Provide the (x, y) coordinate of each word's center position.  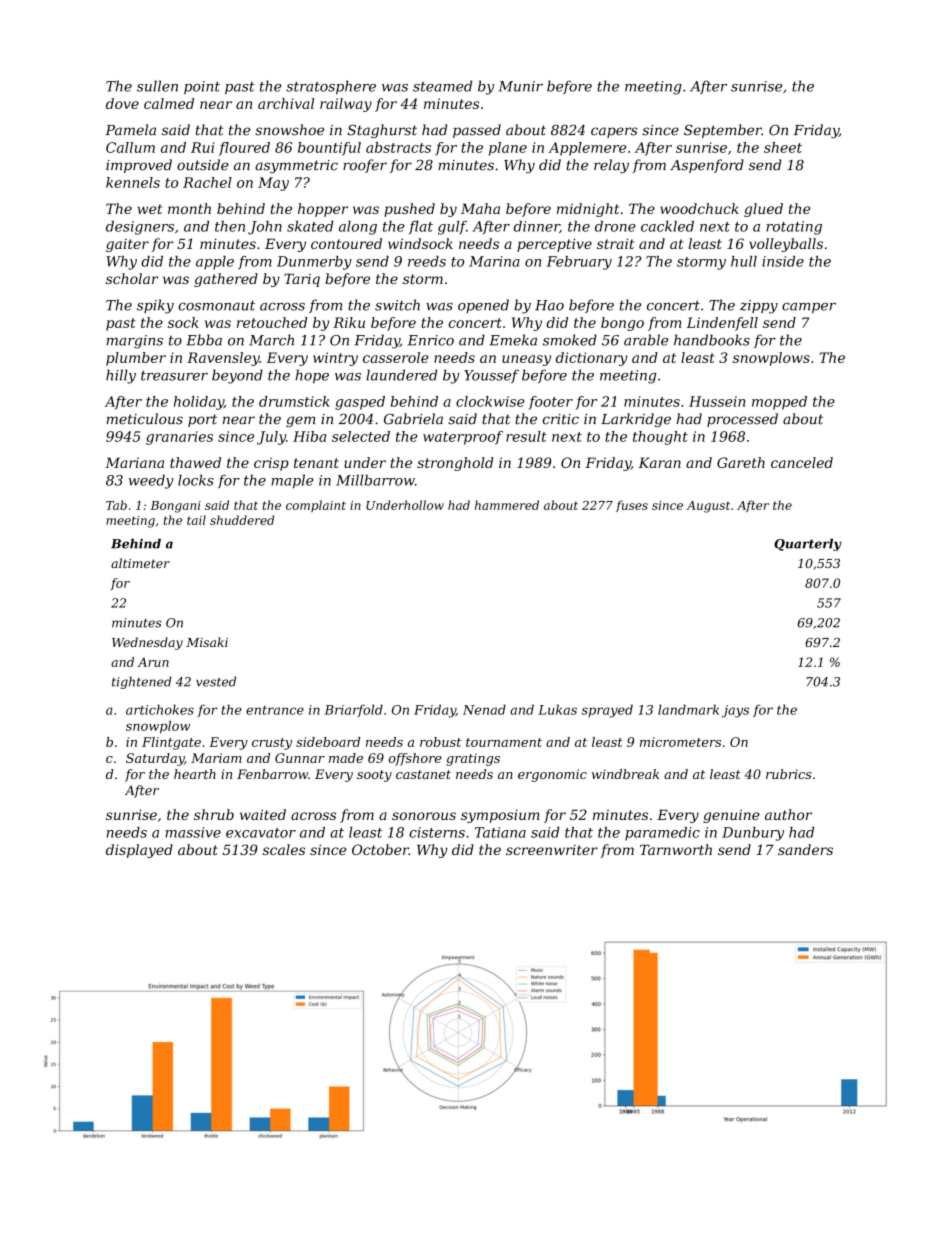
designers (140, 228)
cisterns (437, 832)
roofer (365, 166)
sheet (783, 147)
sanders (805, 849)
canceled (802, 462)
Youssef (491, 376)
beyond (237, 376)
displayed (139, 851)
